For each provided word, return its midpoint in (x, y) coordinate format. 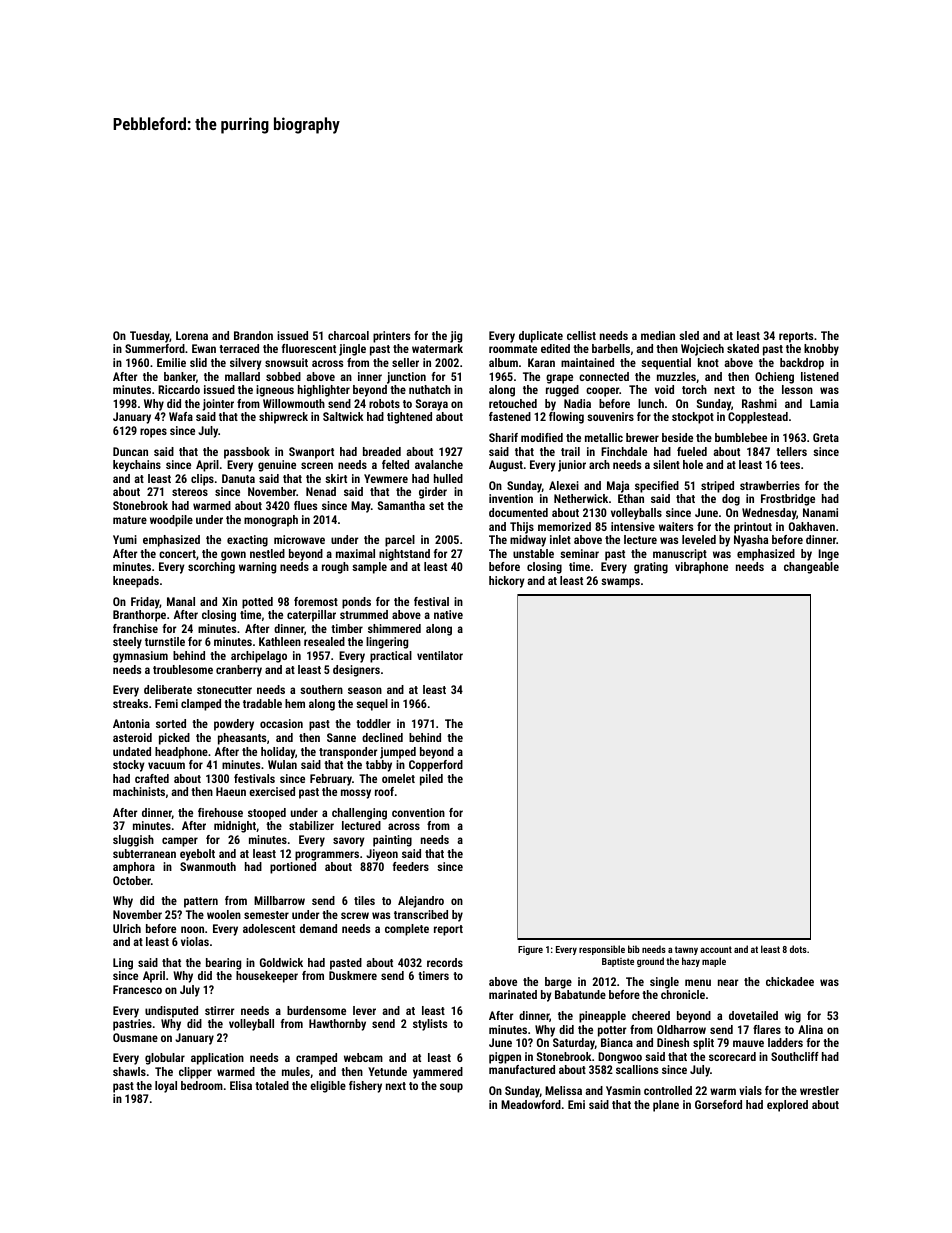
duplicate (541, 337)
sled (689, 335)
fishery (365, 1087)
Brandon (253, 335)
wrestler (819, 1090)
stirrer (219, 1010)
